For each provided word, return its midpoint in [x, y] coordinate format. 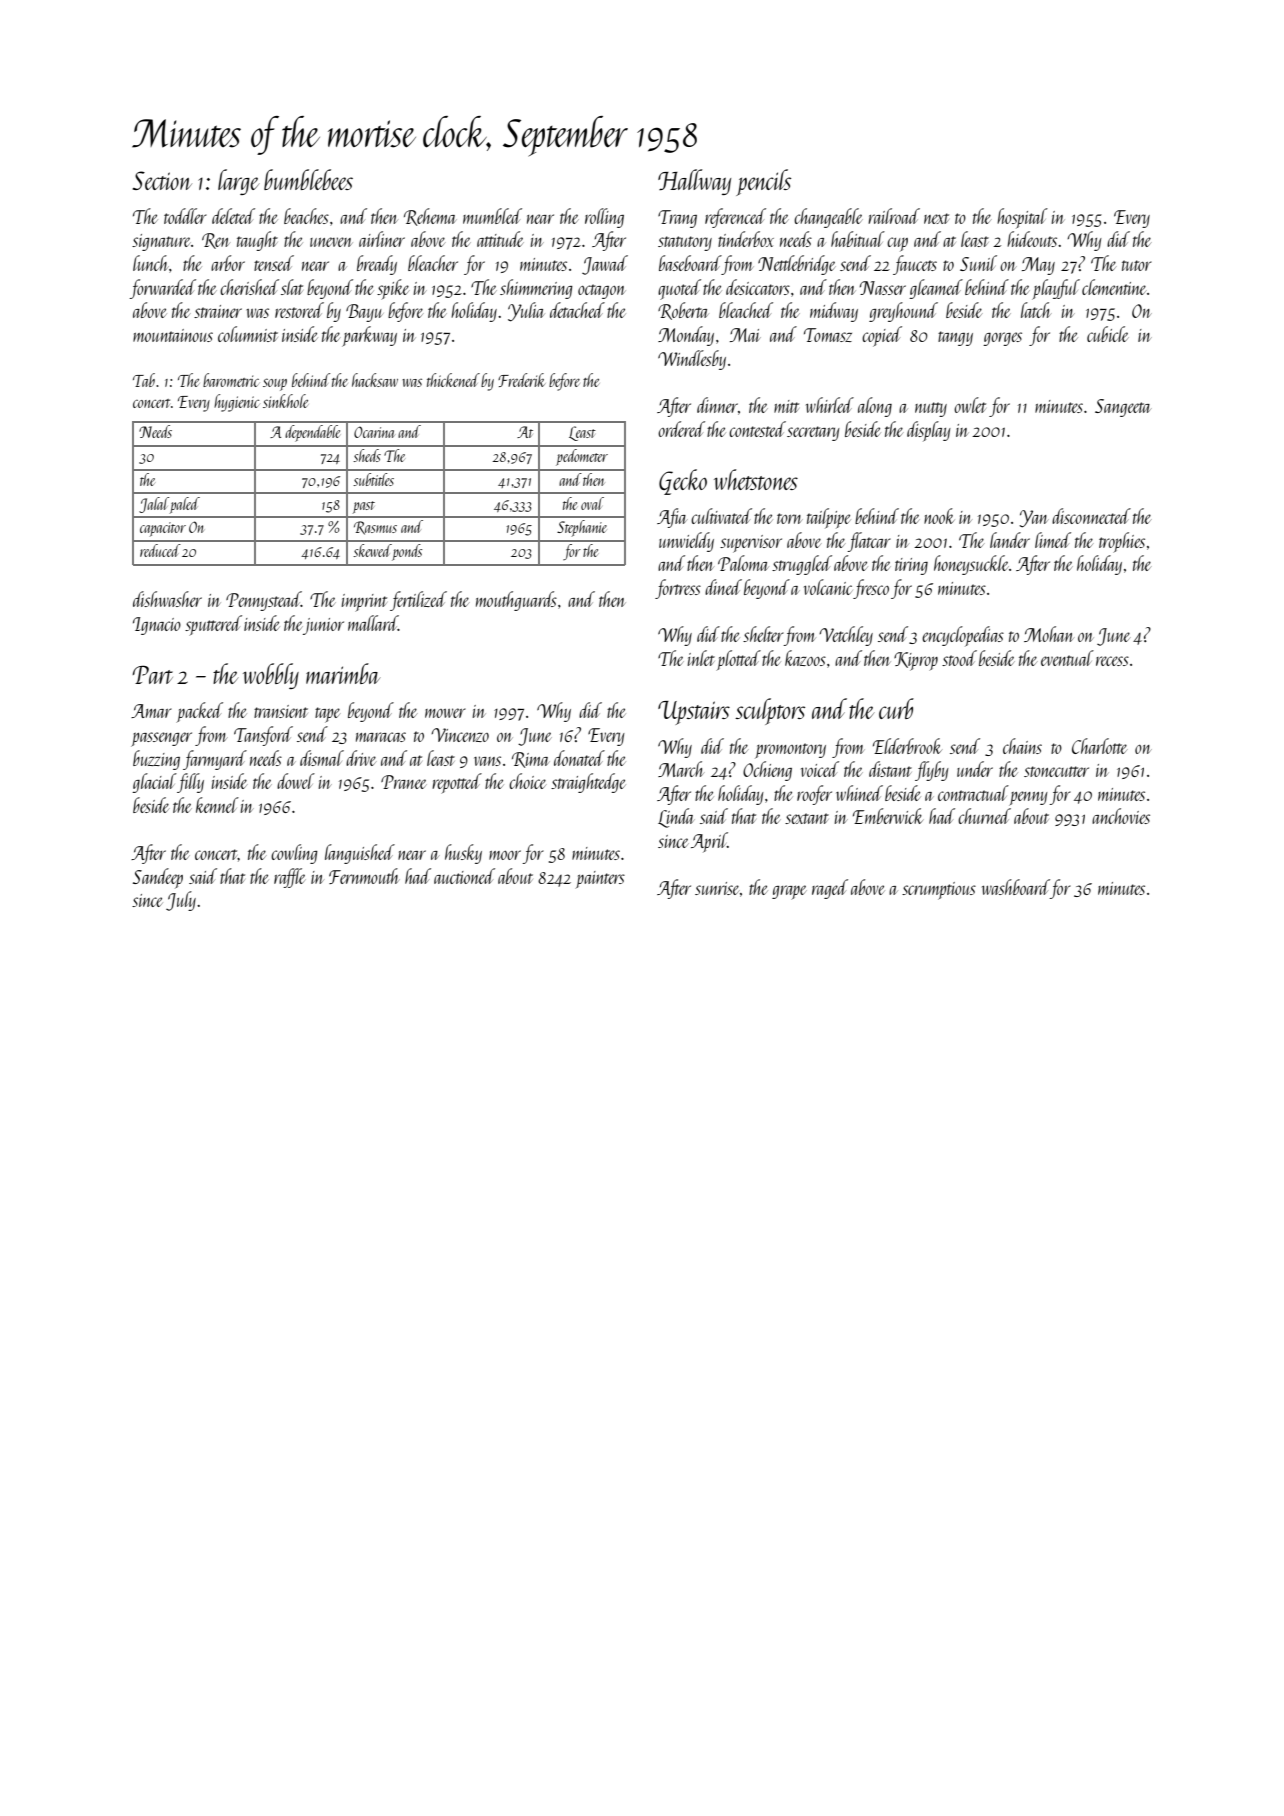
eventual [1067, 658]
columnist [248, 334]
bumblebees [308, 179]
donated [579, 758]
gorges [1002, 339]
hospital [1022, 218]
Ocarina [374, 432]
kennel [217, 805]
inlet [701, 658]
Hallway [694, 182]
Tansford [263, 736]
